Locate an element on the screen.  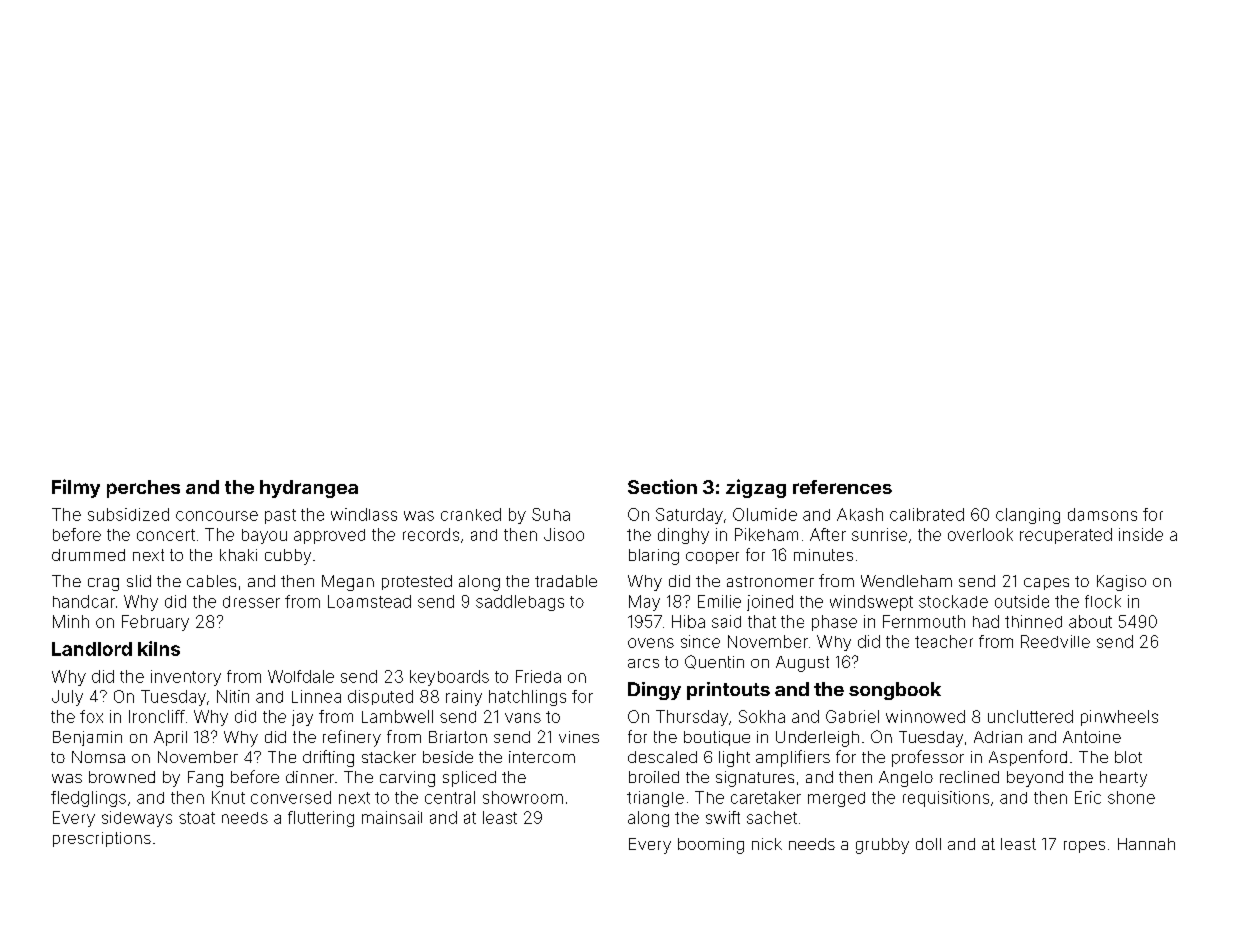
past is located at coordinates (280, 516).
